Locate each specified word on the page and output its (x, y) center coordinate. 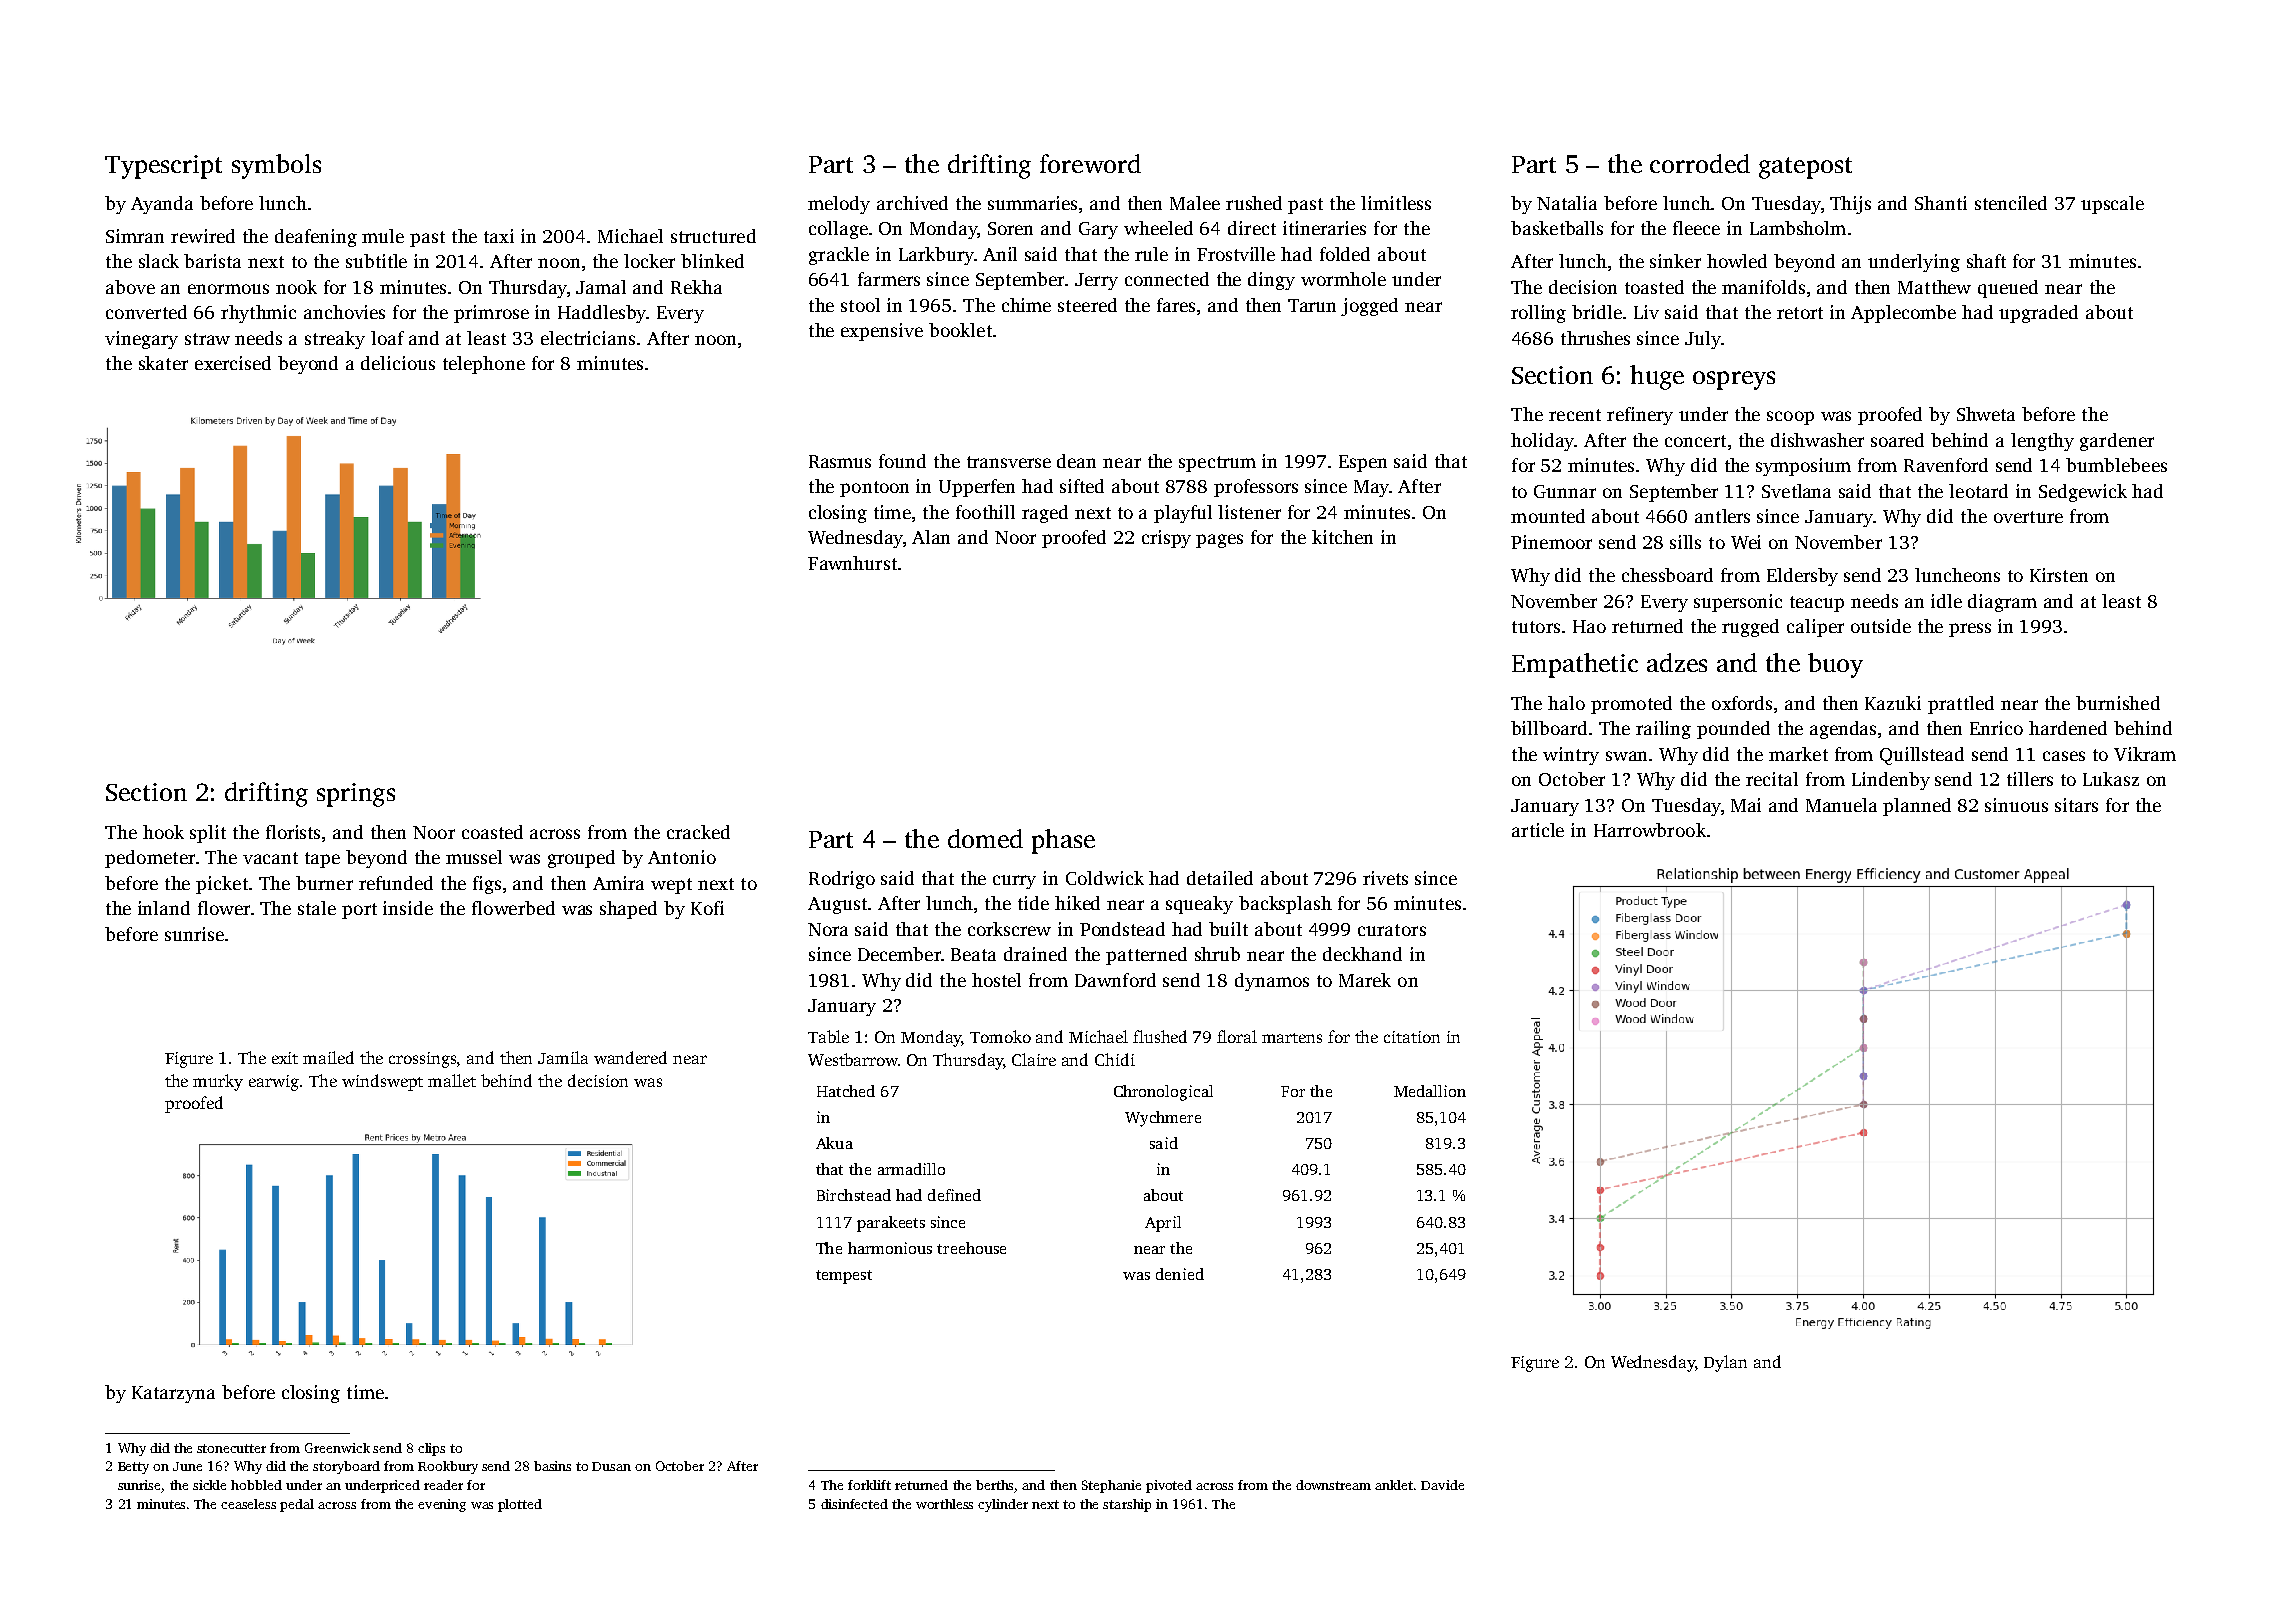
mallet (452, 1080)
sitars (2076, 805)
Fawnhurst (852, 563)
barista (212, 261)
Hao (1589, 626)
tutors (1536, 627)
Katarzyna (173, 1394)
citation (1412, 1037)
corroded (1700, 163)
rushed (1254, 203)
